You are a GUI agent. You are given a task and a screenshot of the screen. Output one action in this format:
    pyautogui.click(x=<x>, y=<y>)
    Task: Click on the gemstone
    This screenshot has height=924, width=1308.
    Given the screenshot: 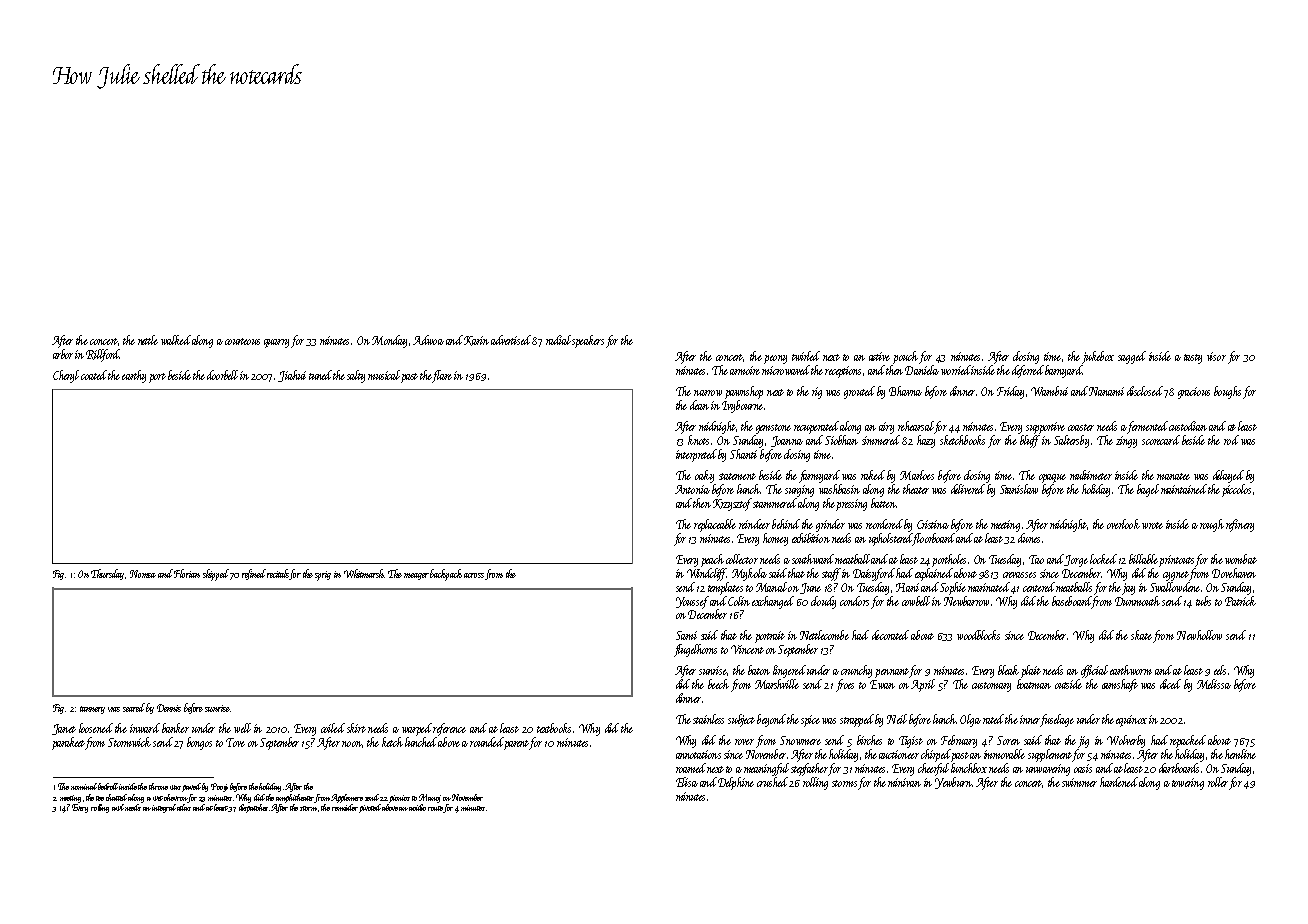 What is the action you would take?
    pyautogui.click(x=773, y=429)
